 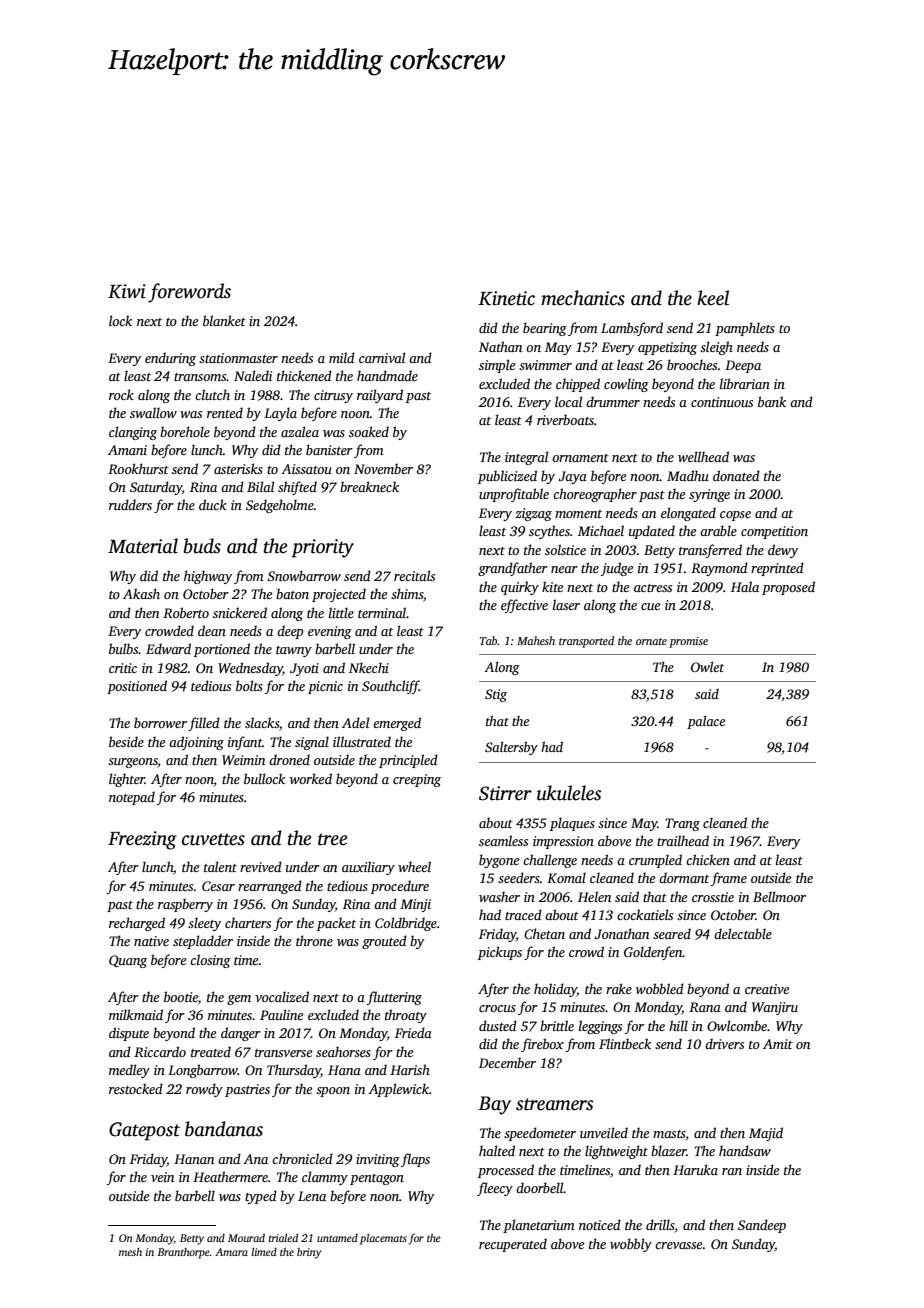 I want to click on recuperated, so click(x=513, y=1245).
